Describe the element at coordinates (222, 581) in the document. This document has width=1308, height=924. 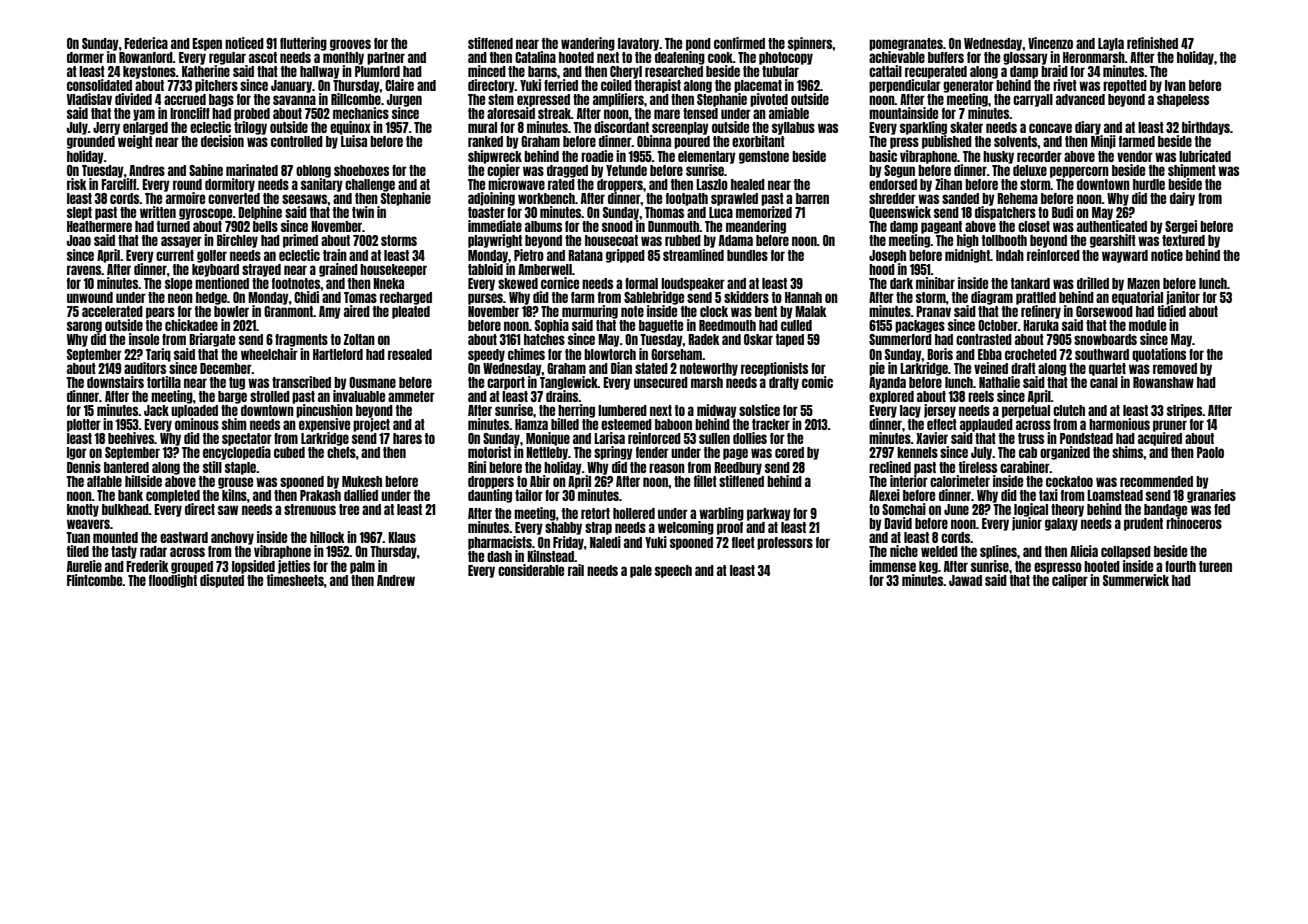
I see `disputed` at that location.
